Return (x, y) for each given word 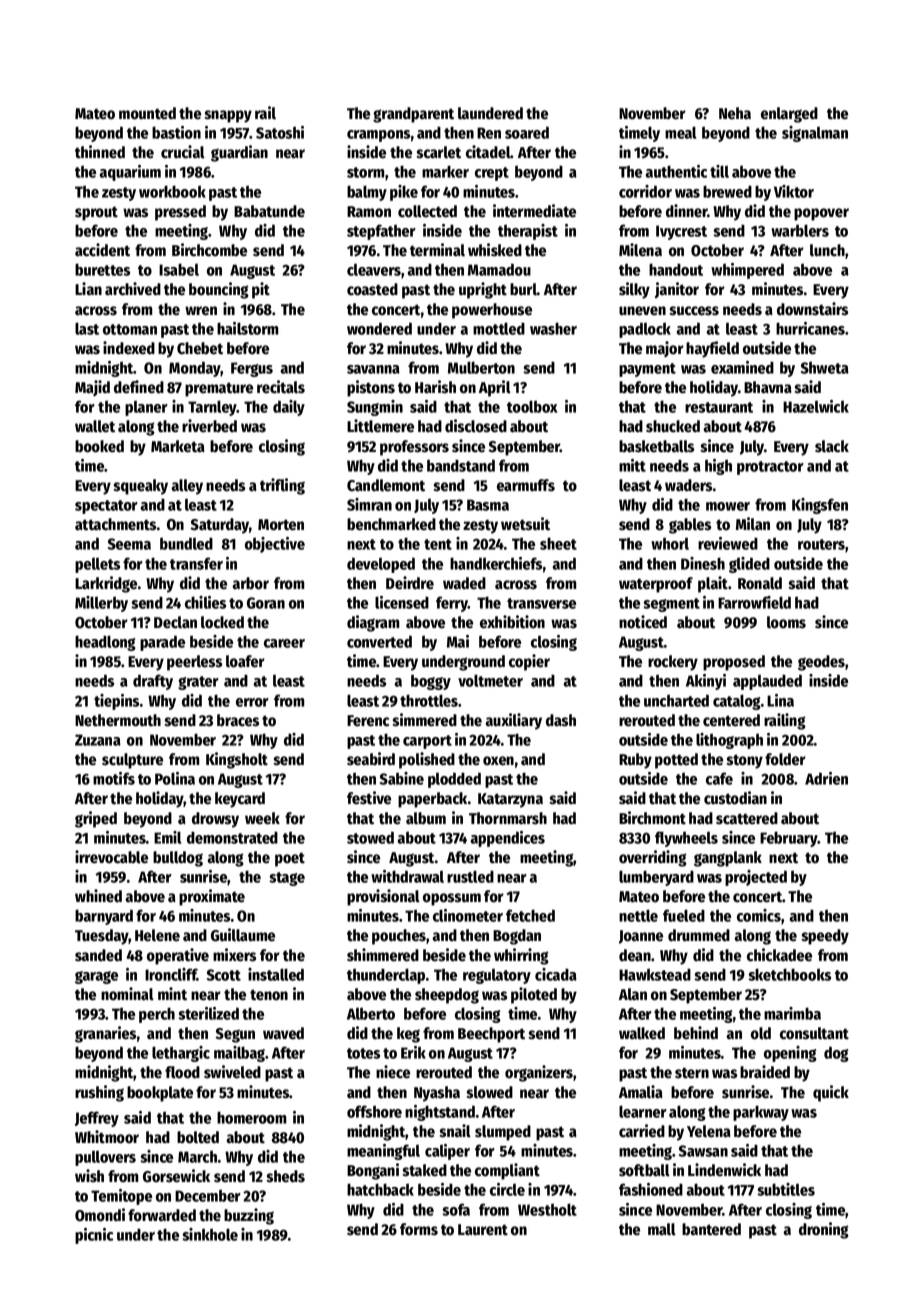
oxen (498, 761)
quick (831, 1093)
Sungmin (375, 408)
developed (381, 565)
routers (821, 544)
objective (275, 545)
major (665, 349)
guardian (239, 153)
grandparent (413, 115)
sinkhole (210, 1234)
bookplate (160, 1094)
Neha (735, 113)
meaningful (383, 1152)
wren (201, 311)
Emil (167, 837)
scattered (747, 818)
